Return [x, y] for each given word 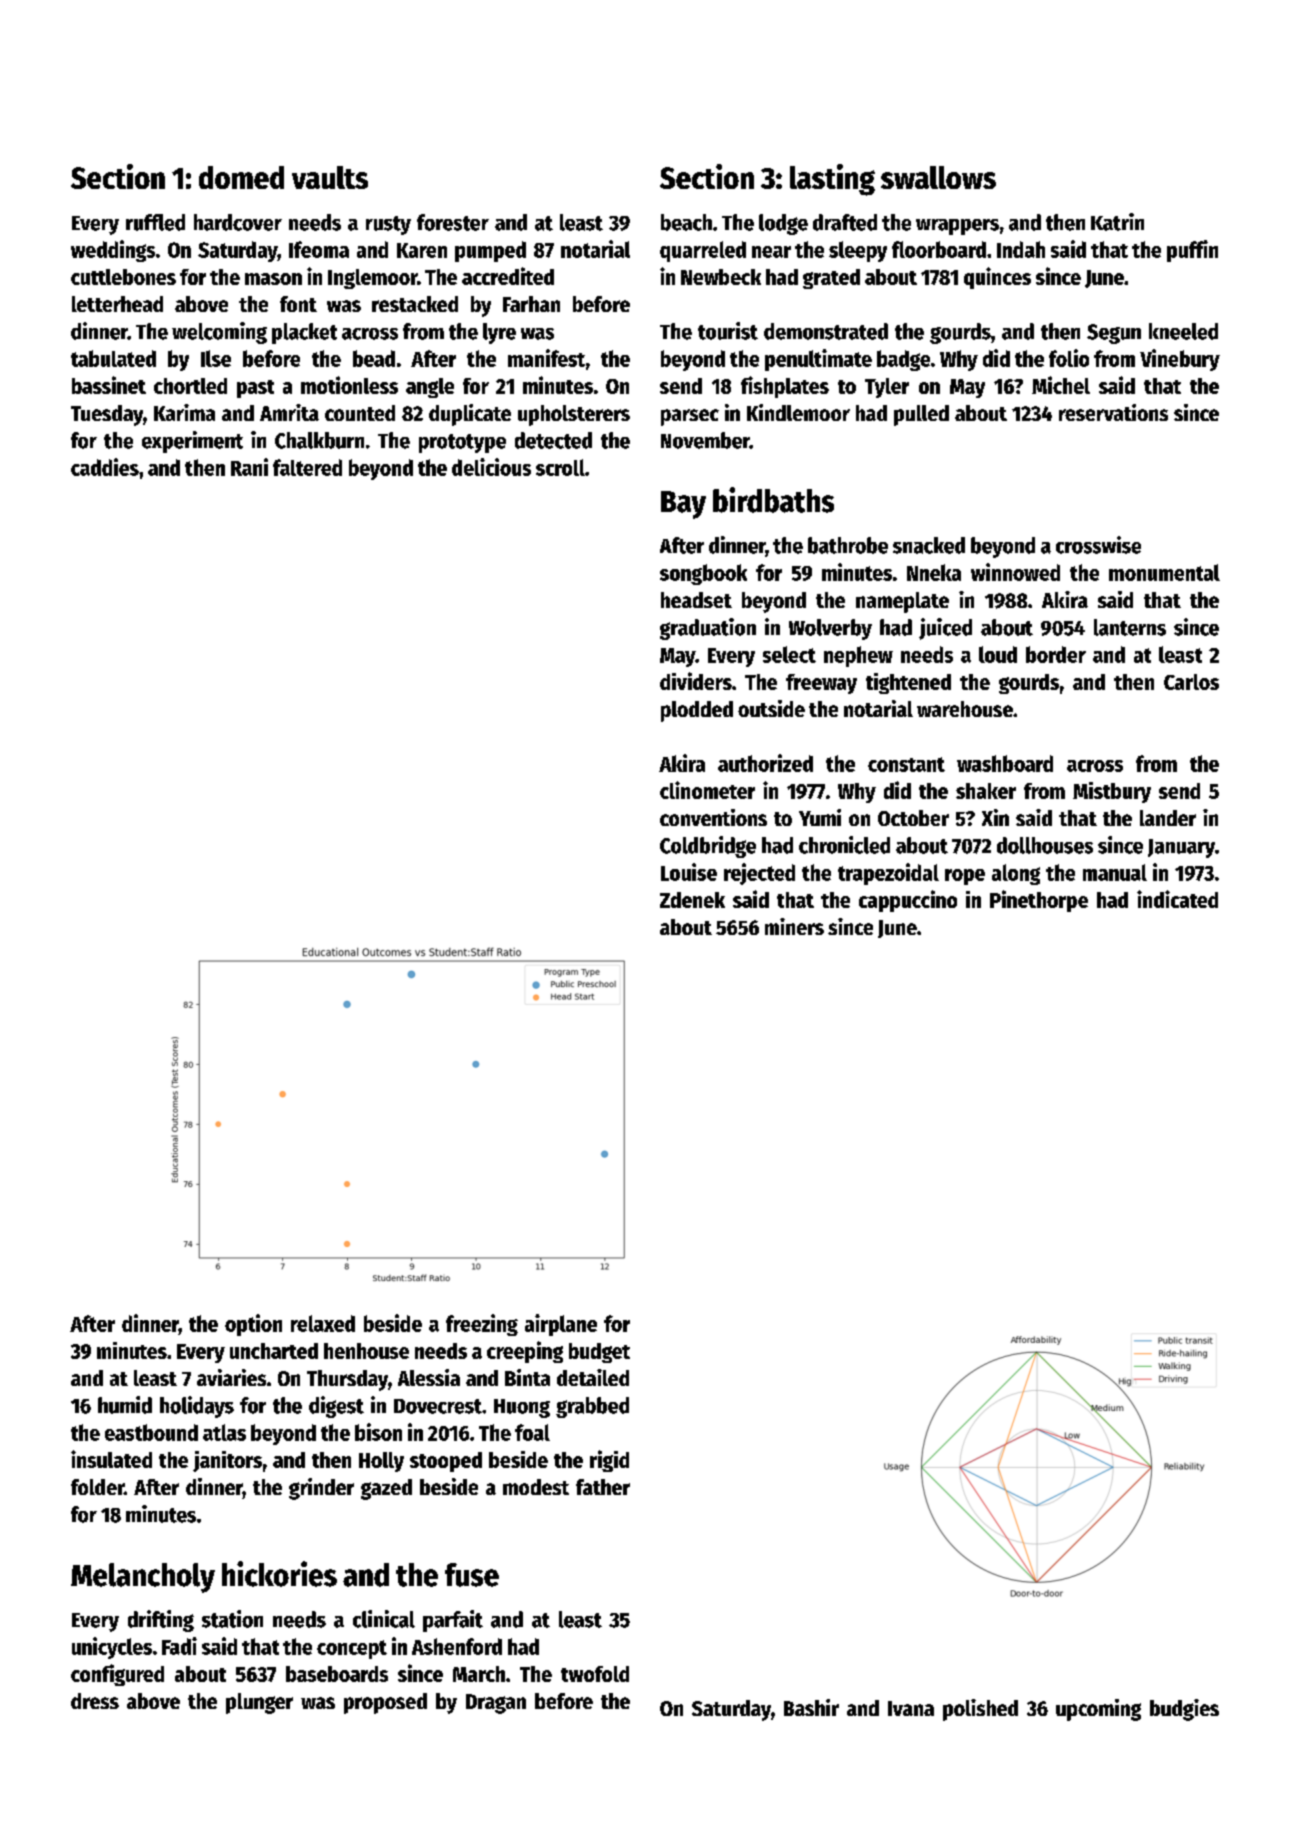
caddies [105, 467]
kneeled [1183, 331]
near [771, 252]
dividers [696, 681]
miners [794, 926]
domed [241, 177]
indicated [1177, 899]
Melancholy [143, 1578]
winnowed [1015, 572]
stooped [446, 1462]
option [253, 1325]
